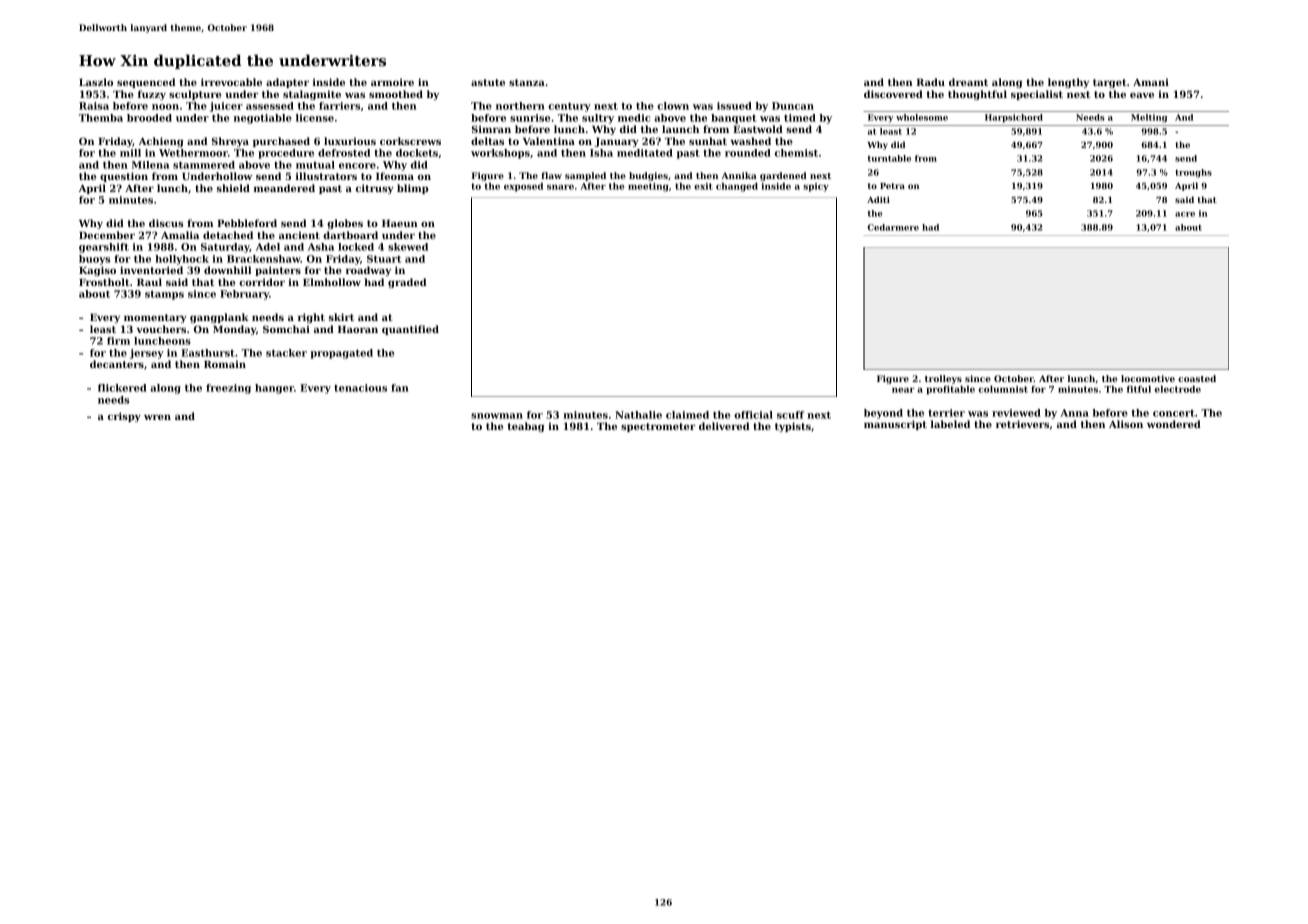 The height and width of the screenshot is (924, 1308). What do you see at coordinates (1193, 173) in the screenshot?
I see `troughs` at bounding box center [1193, 173].
